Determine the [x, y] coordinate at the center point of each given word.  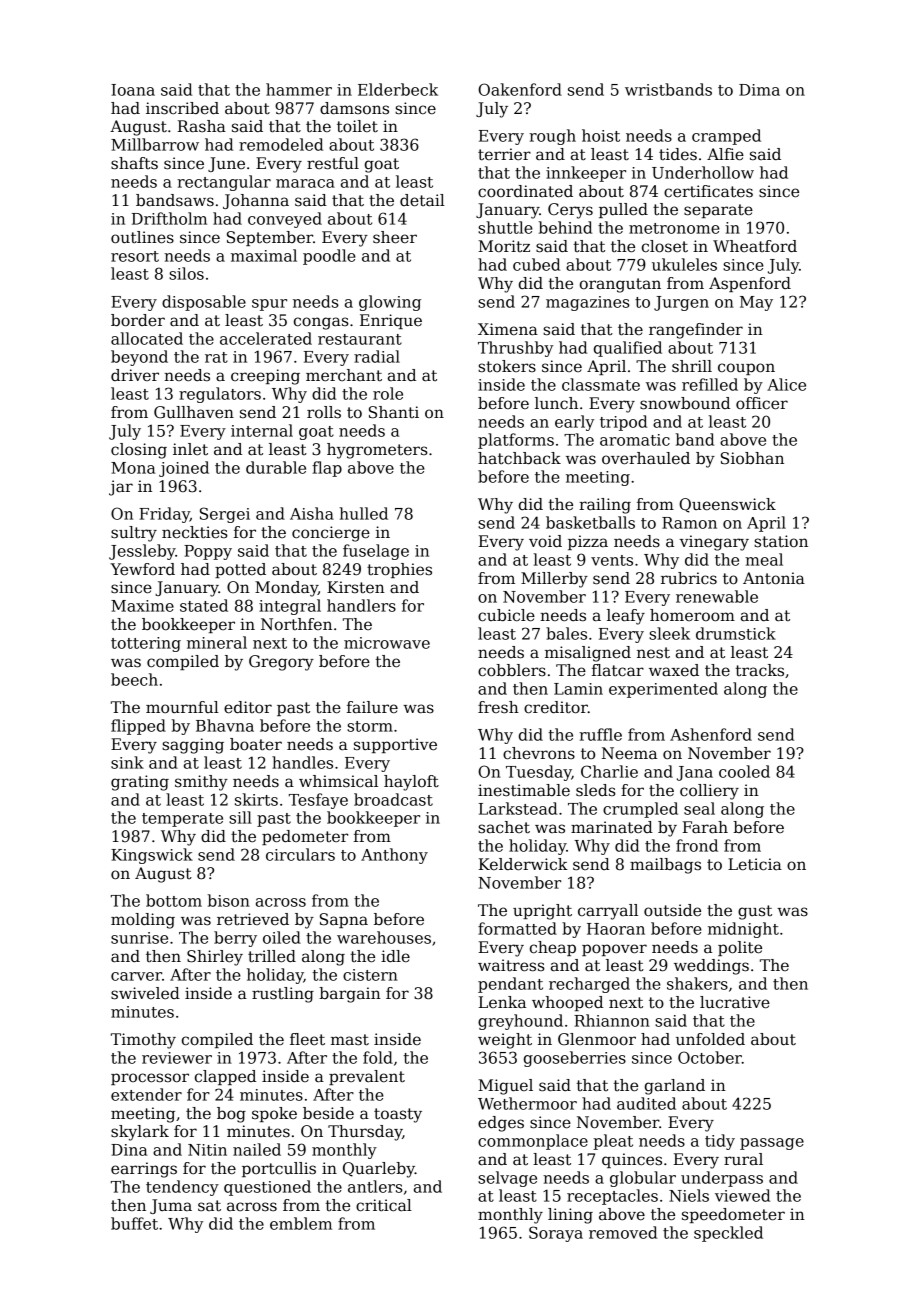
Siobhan [752, 458]
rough [552, 137]
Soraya [556, 1234]
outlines [142, 237]
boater [256, 744]
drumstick [736, 633]
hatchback [519, 458]
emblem [301, 1223]
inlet [190, 449]
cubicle [506, 615]
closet [665, 246]
